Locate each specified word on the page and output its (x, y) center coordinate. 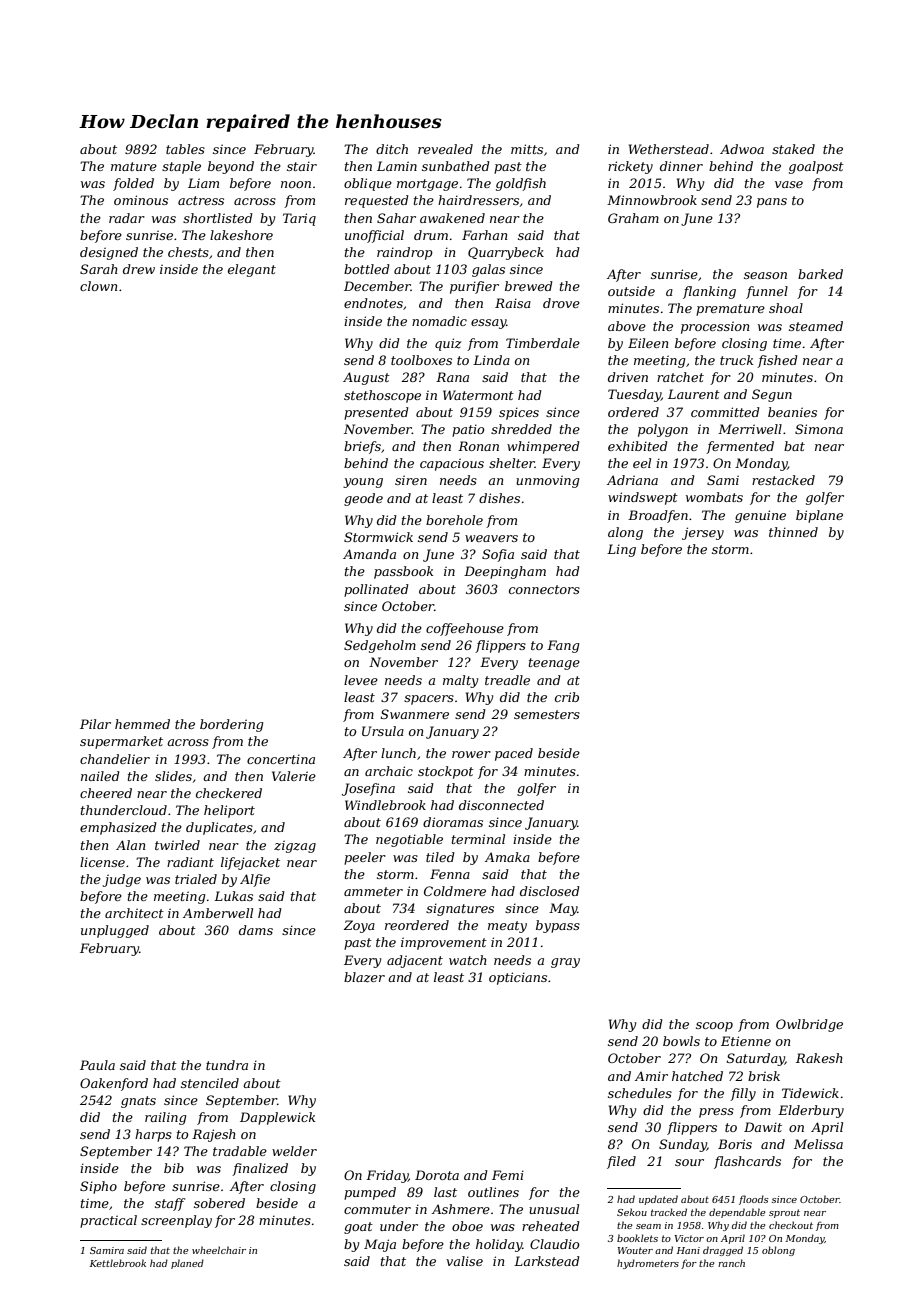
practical (108, 1221)
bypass (558, 926)
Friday (387, 1176)
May (563, 909)
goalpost (816, 167)
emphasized (118, 828)
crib (567, 697)
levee (361, 680)
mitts (527, 149)
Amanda (369, 554)
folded (133, 184)
